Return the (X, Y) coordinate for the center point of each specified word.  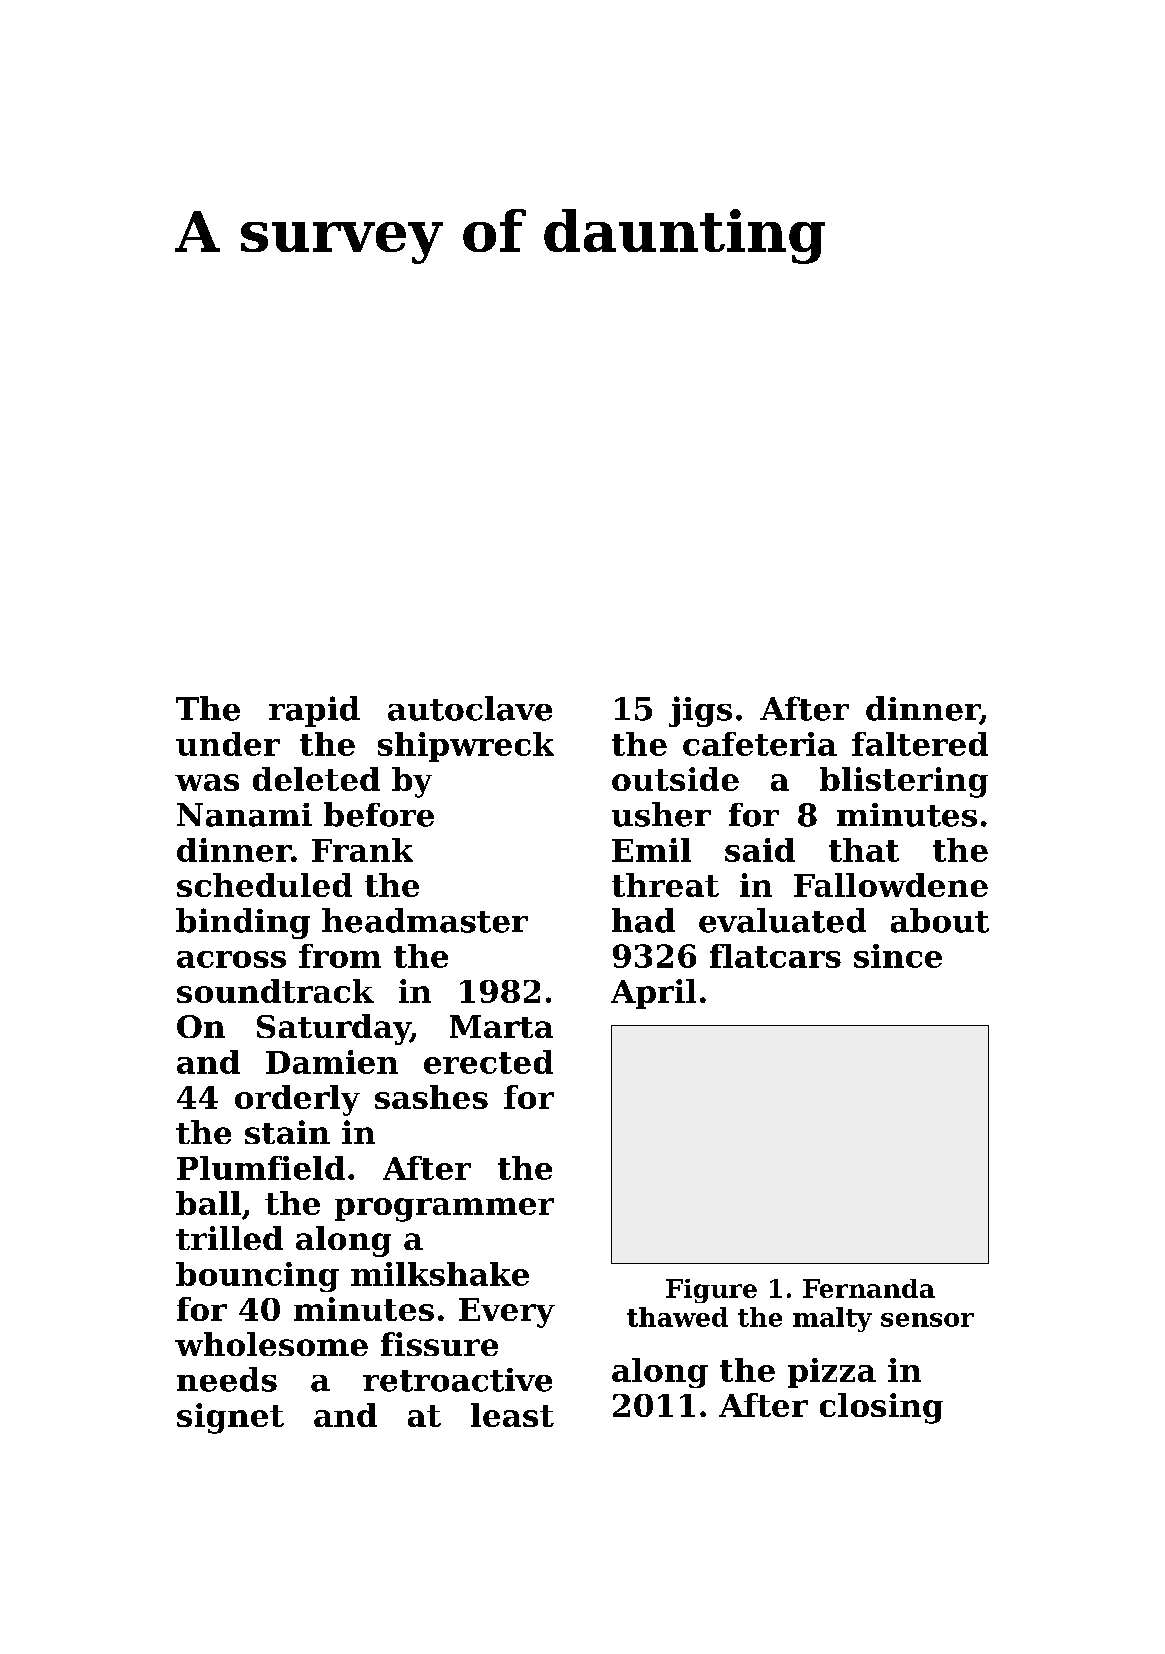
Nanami (244, 815)
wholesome (271, 1344)
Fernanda (869, 1288)
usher (661, 814)
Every (507, 1313)
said (760, 850)
